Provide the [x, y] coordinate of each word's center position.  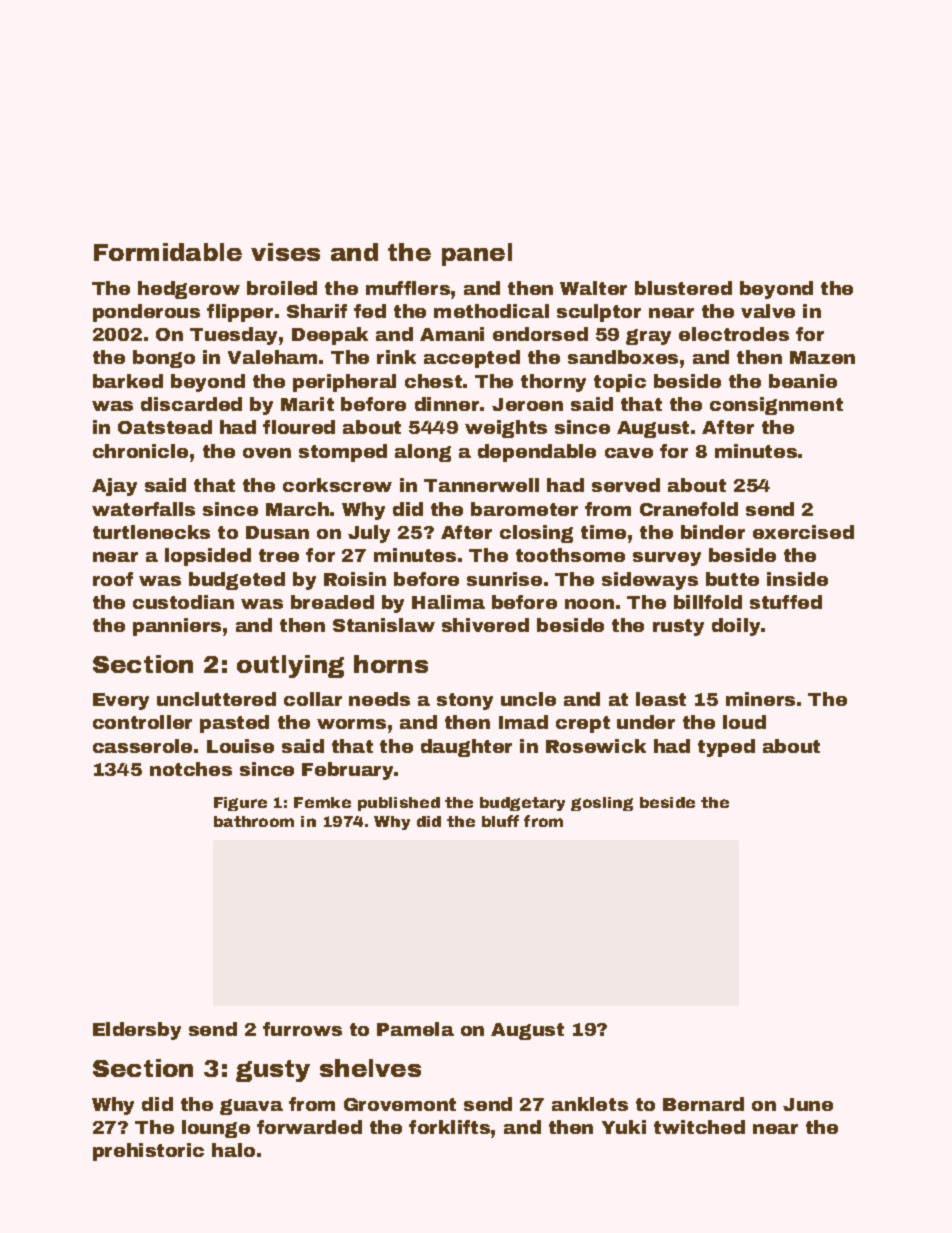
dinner [447, 404]
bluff [500, 821]
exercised [803, 532]
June [808, 1104]
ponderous [146, 313]
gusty [273, 1071]
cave [629, 453]
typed [726, 748]
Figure [240, 804]
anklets [590, 1104]
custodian [183, 602]
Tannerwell [481, 485]
